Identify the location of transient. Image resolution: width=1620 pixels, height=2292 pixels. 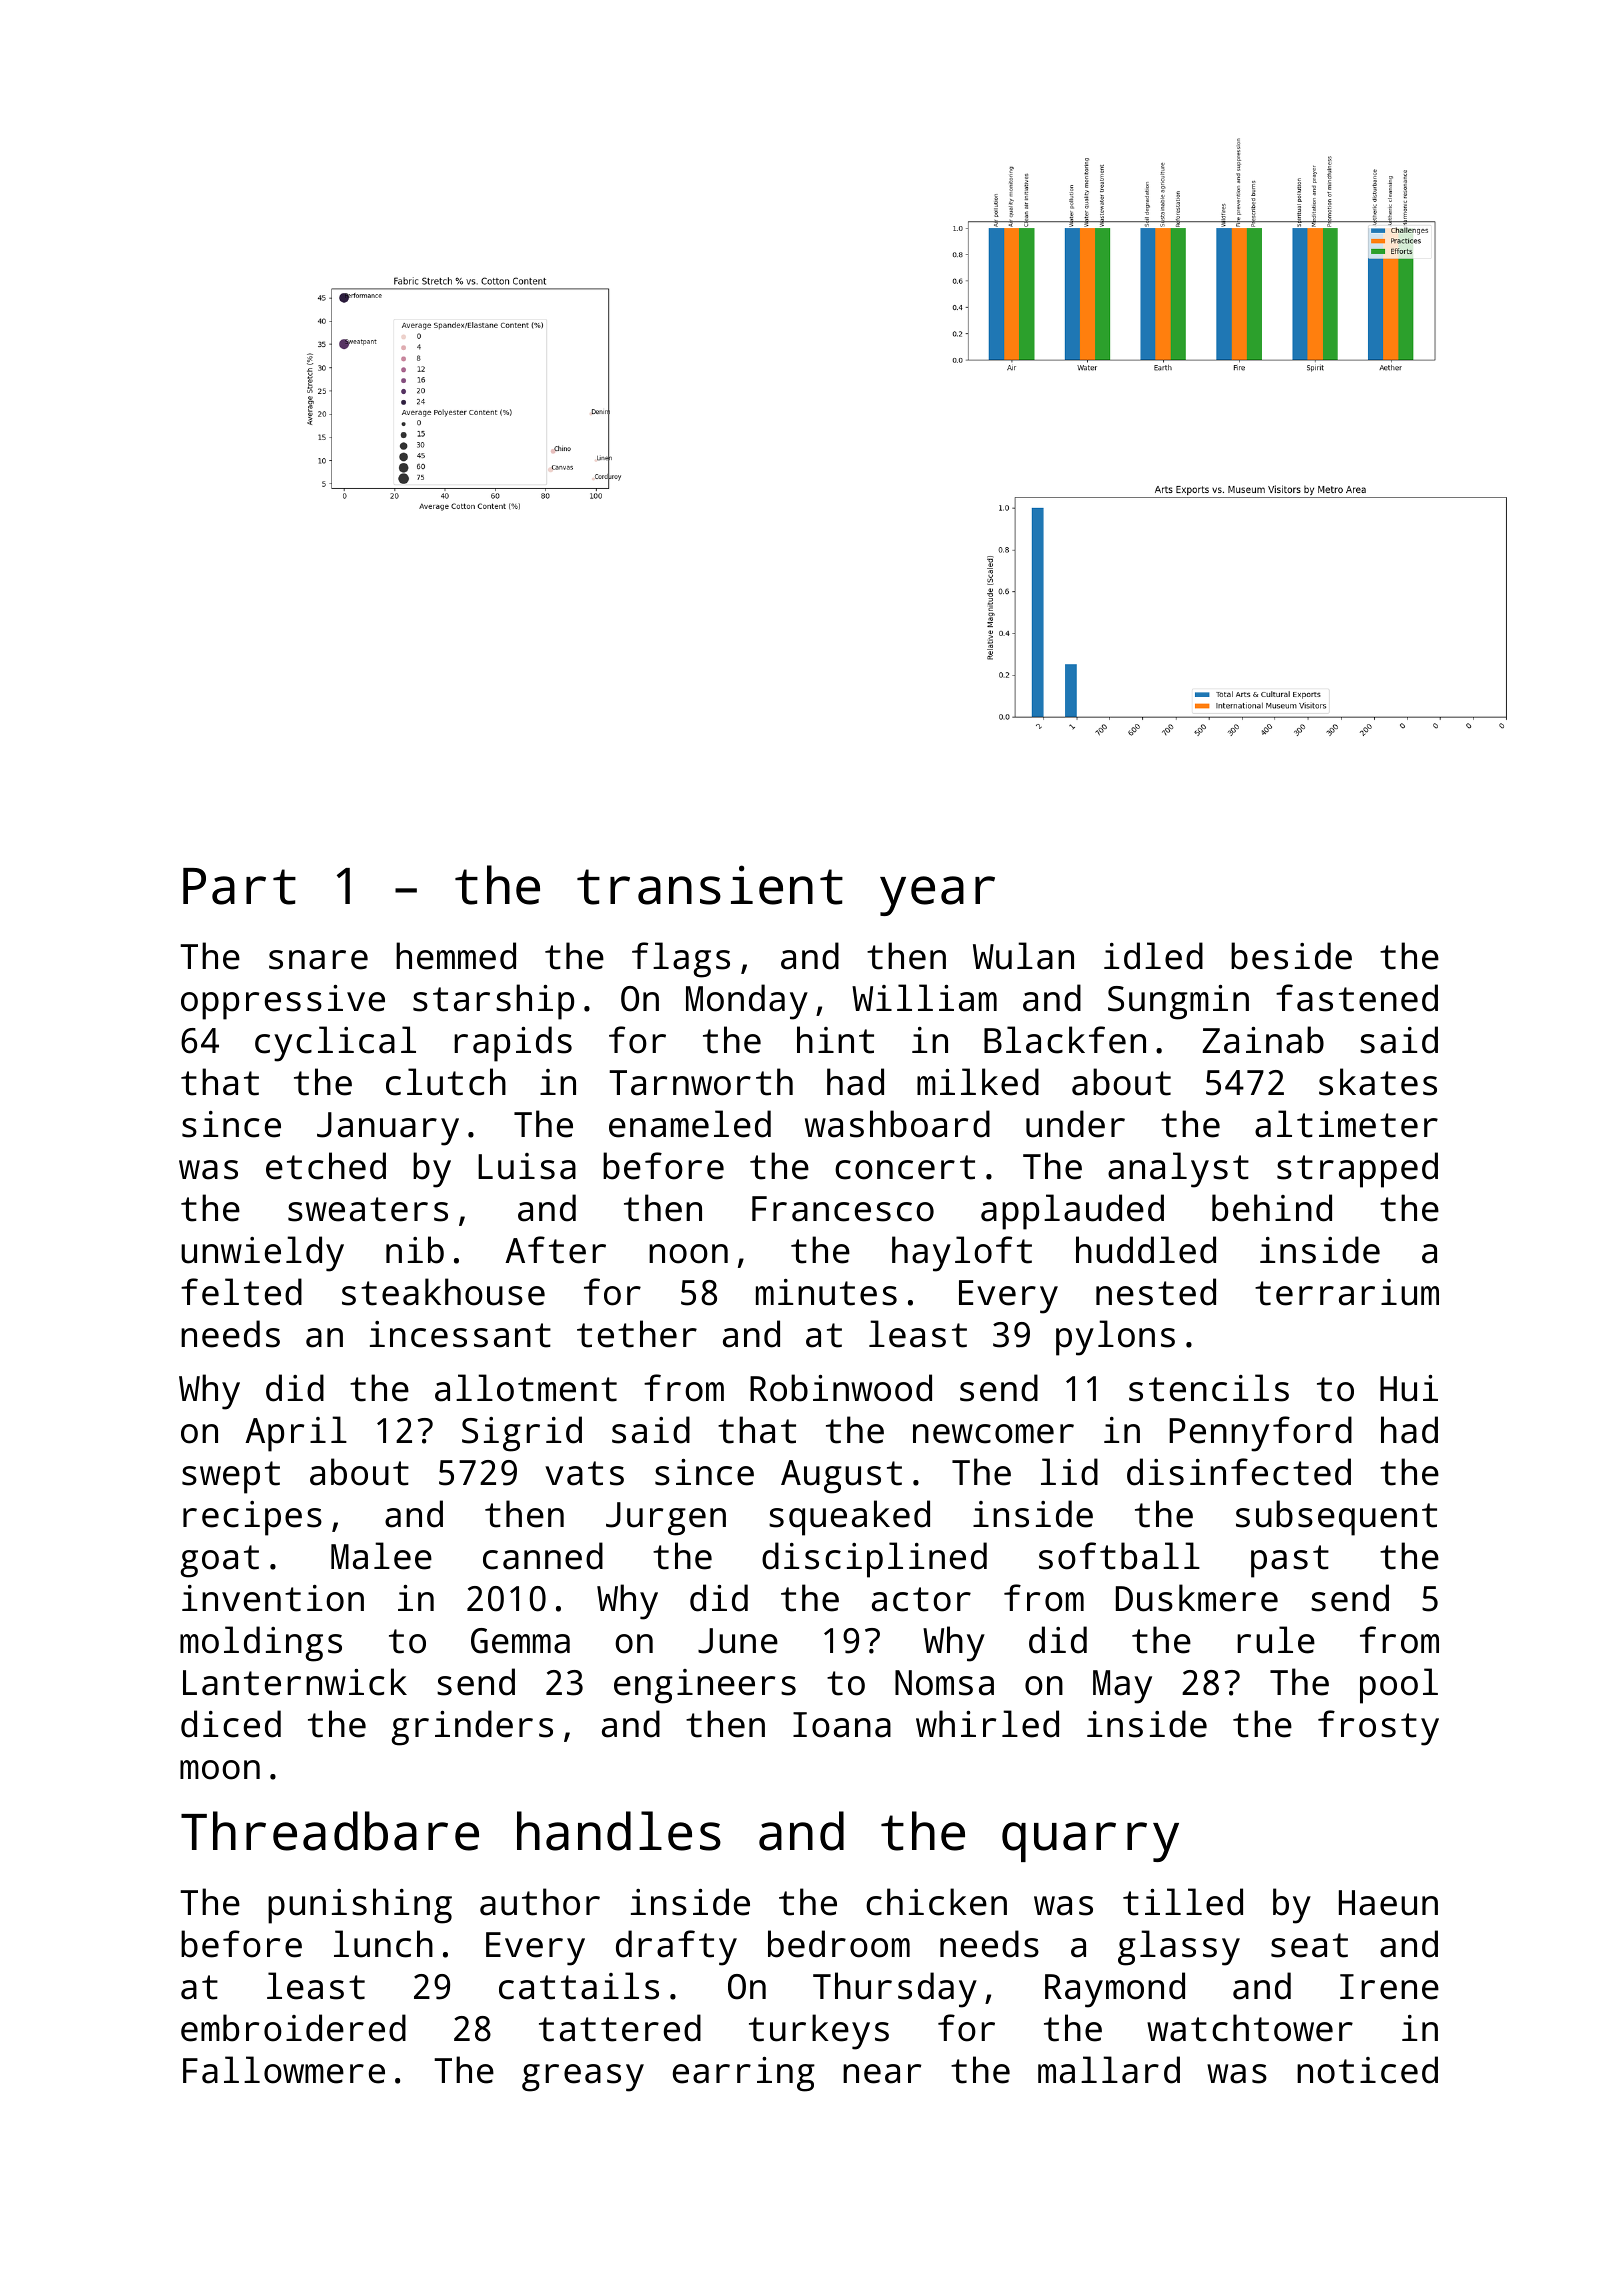
(710, 885).
